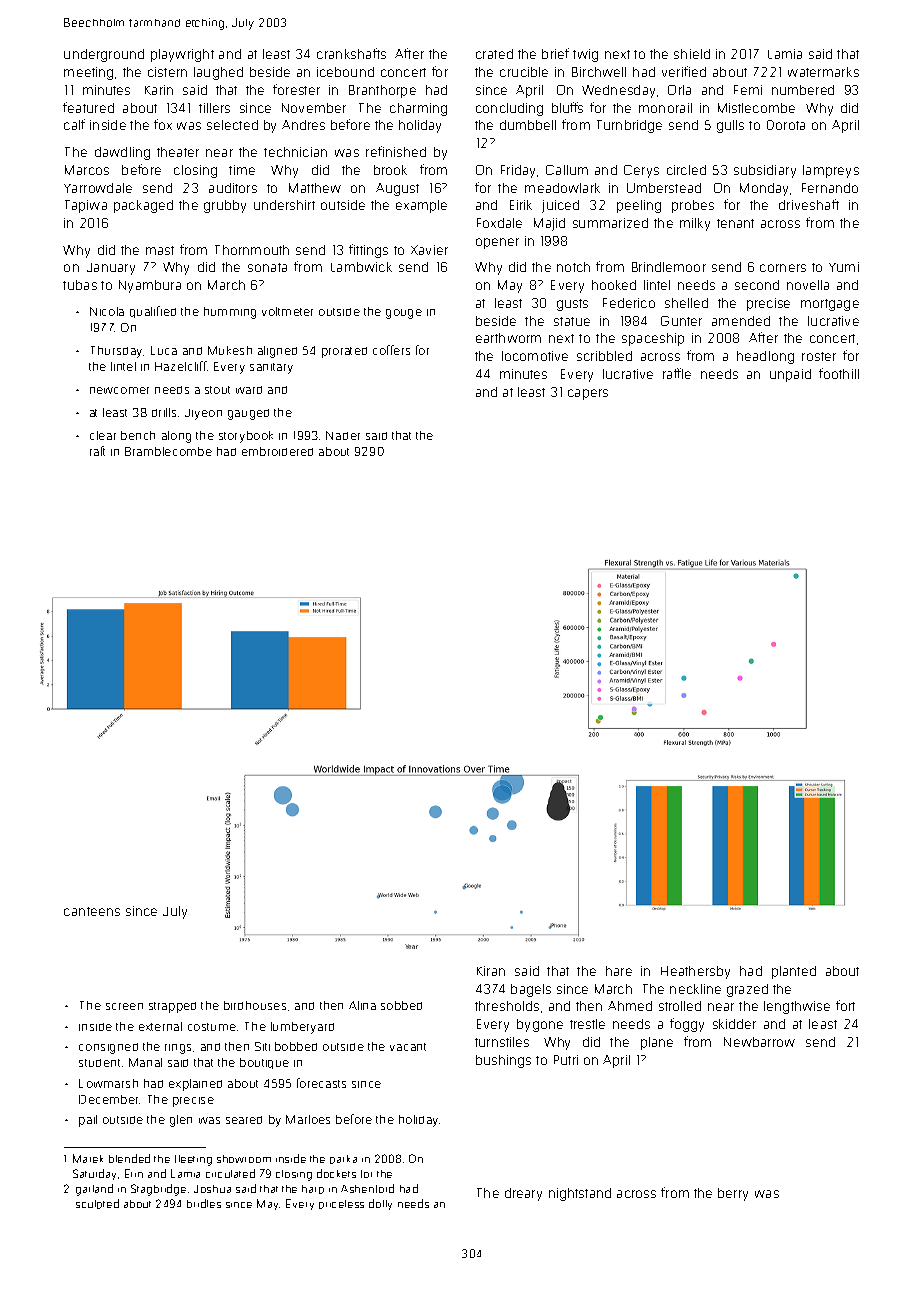 This image has width=924, height=1308. Describe the element at coordinates (692, 54) in the image. I see `shield` at that location.
